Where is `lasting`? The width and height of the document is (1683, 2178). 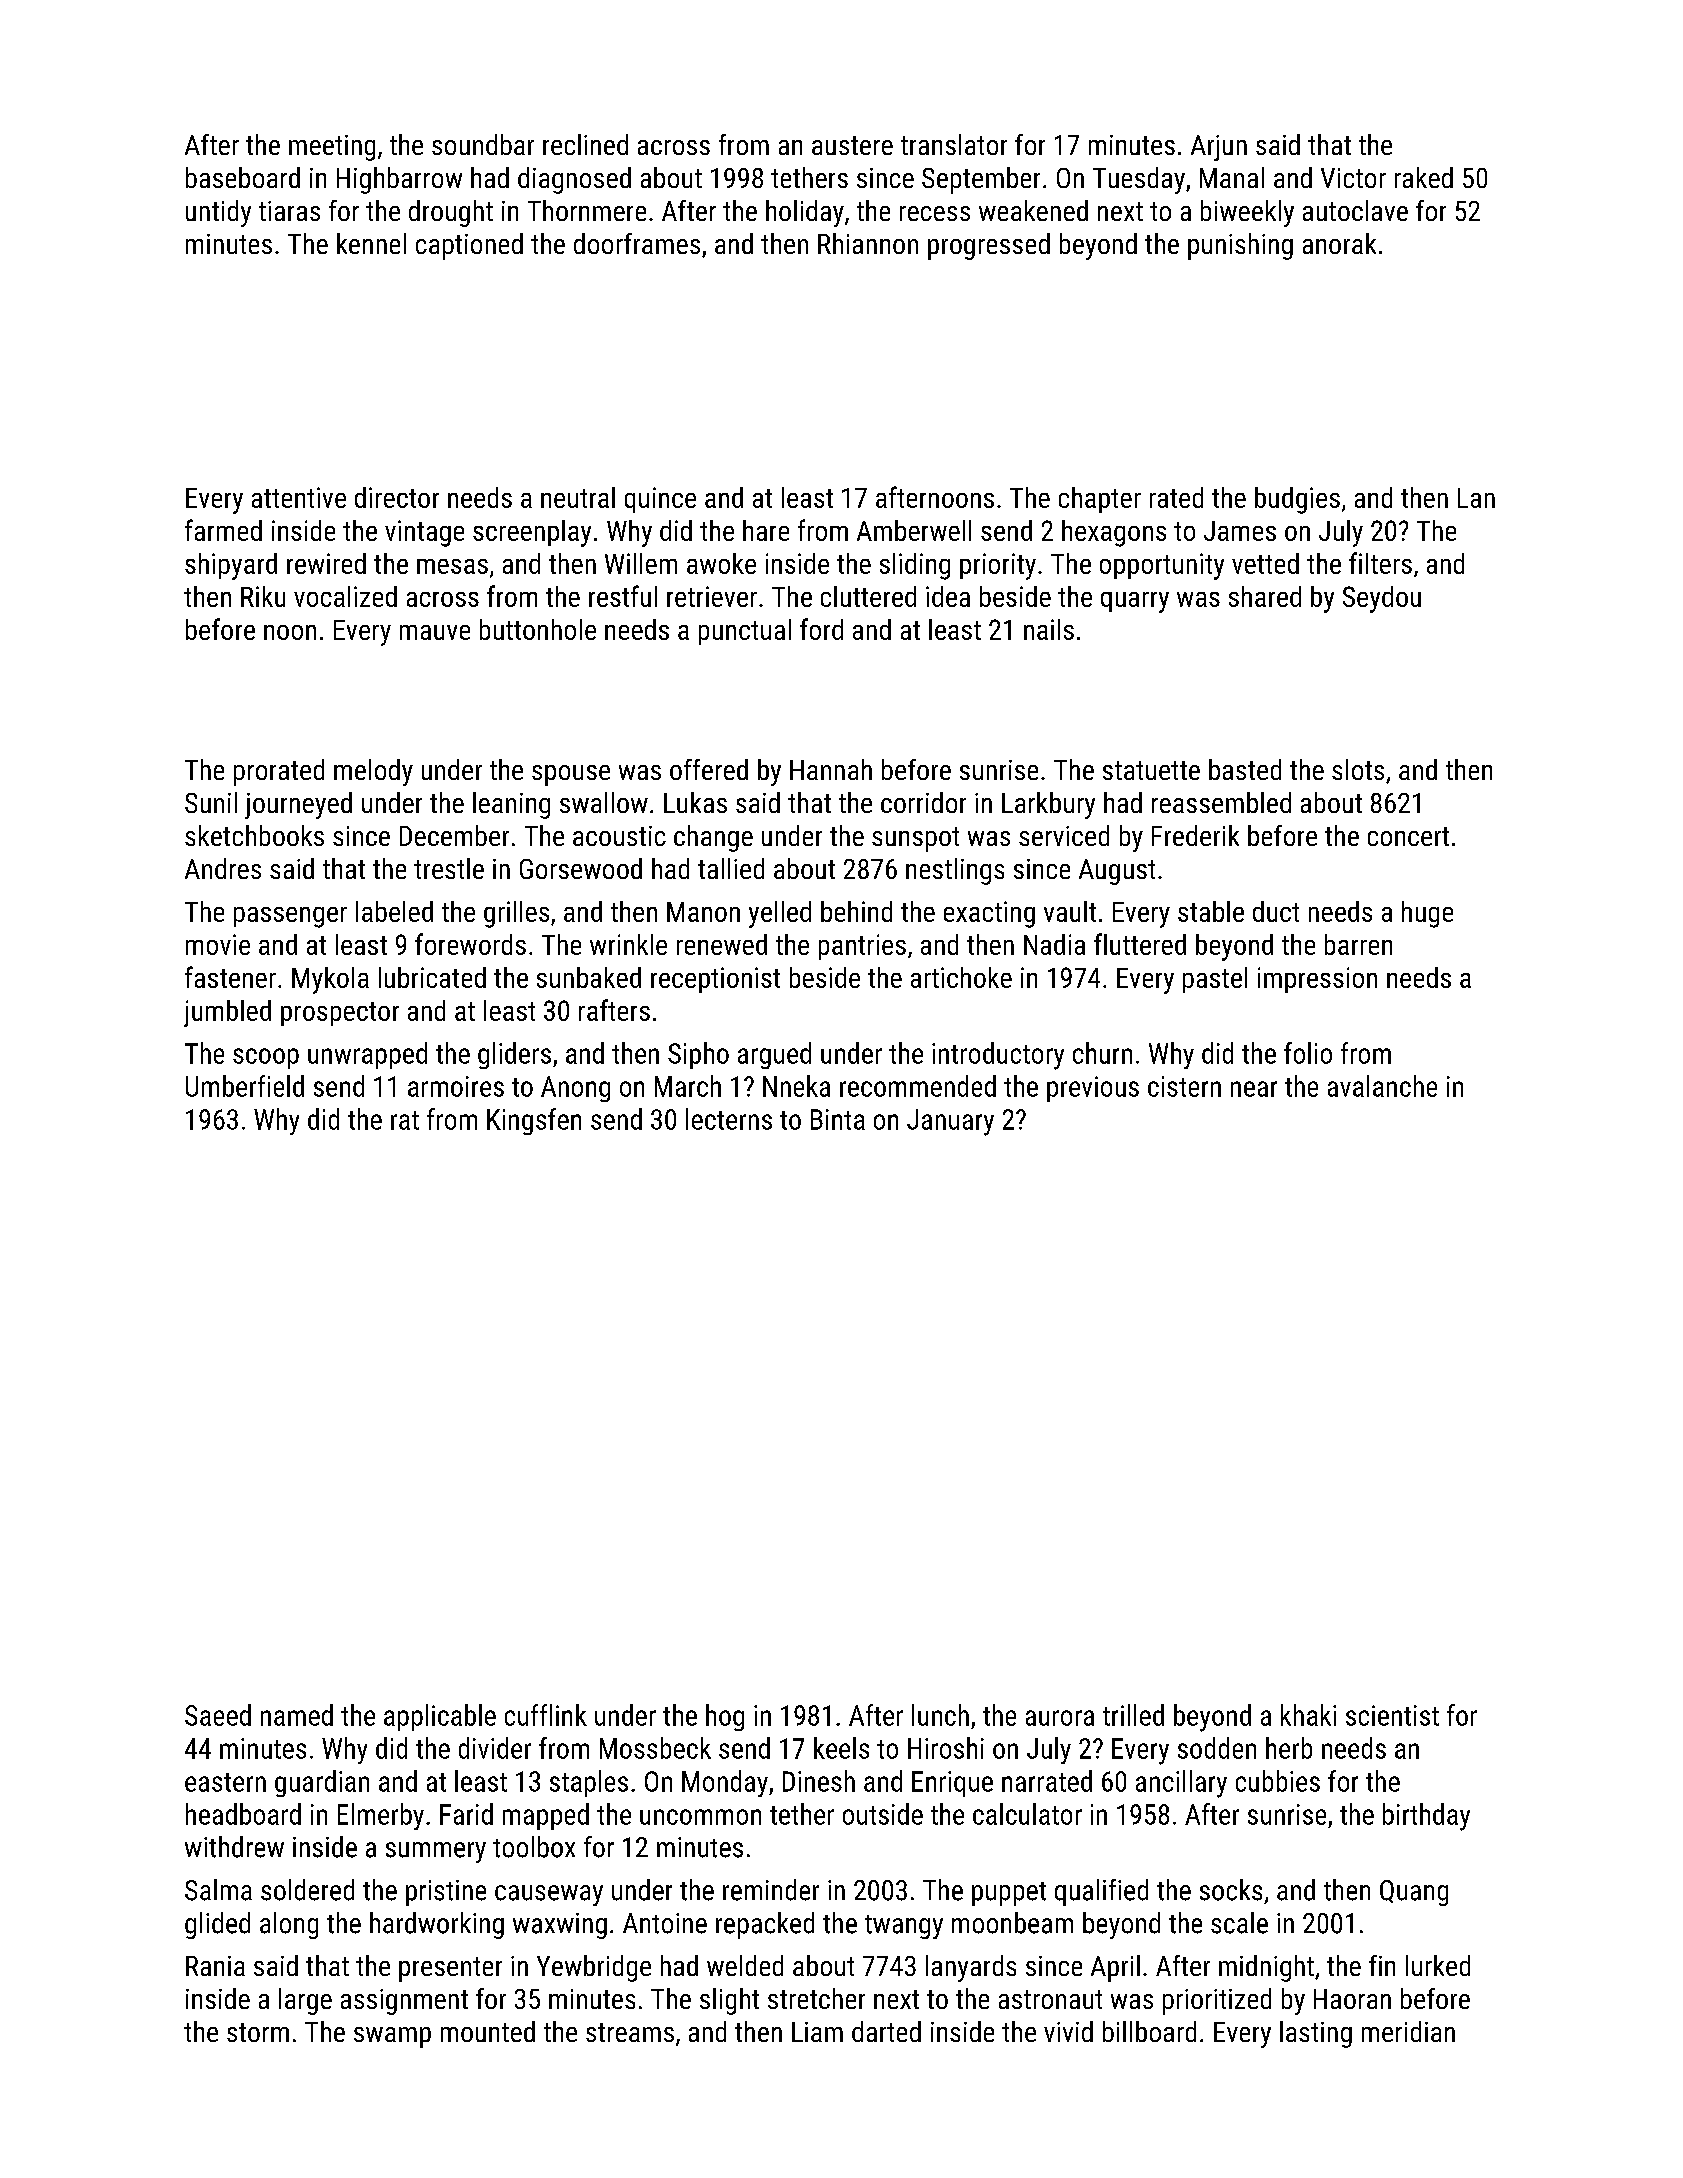 lasting is located at coordinates (1316, 2034).
